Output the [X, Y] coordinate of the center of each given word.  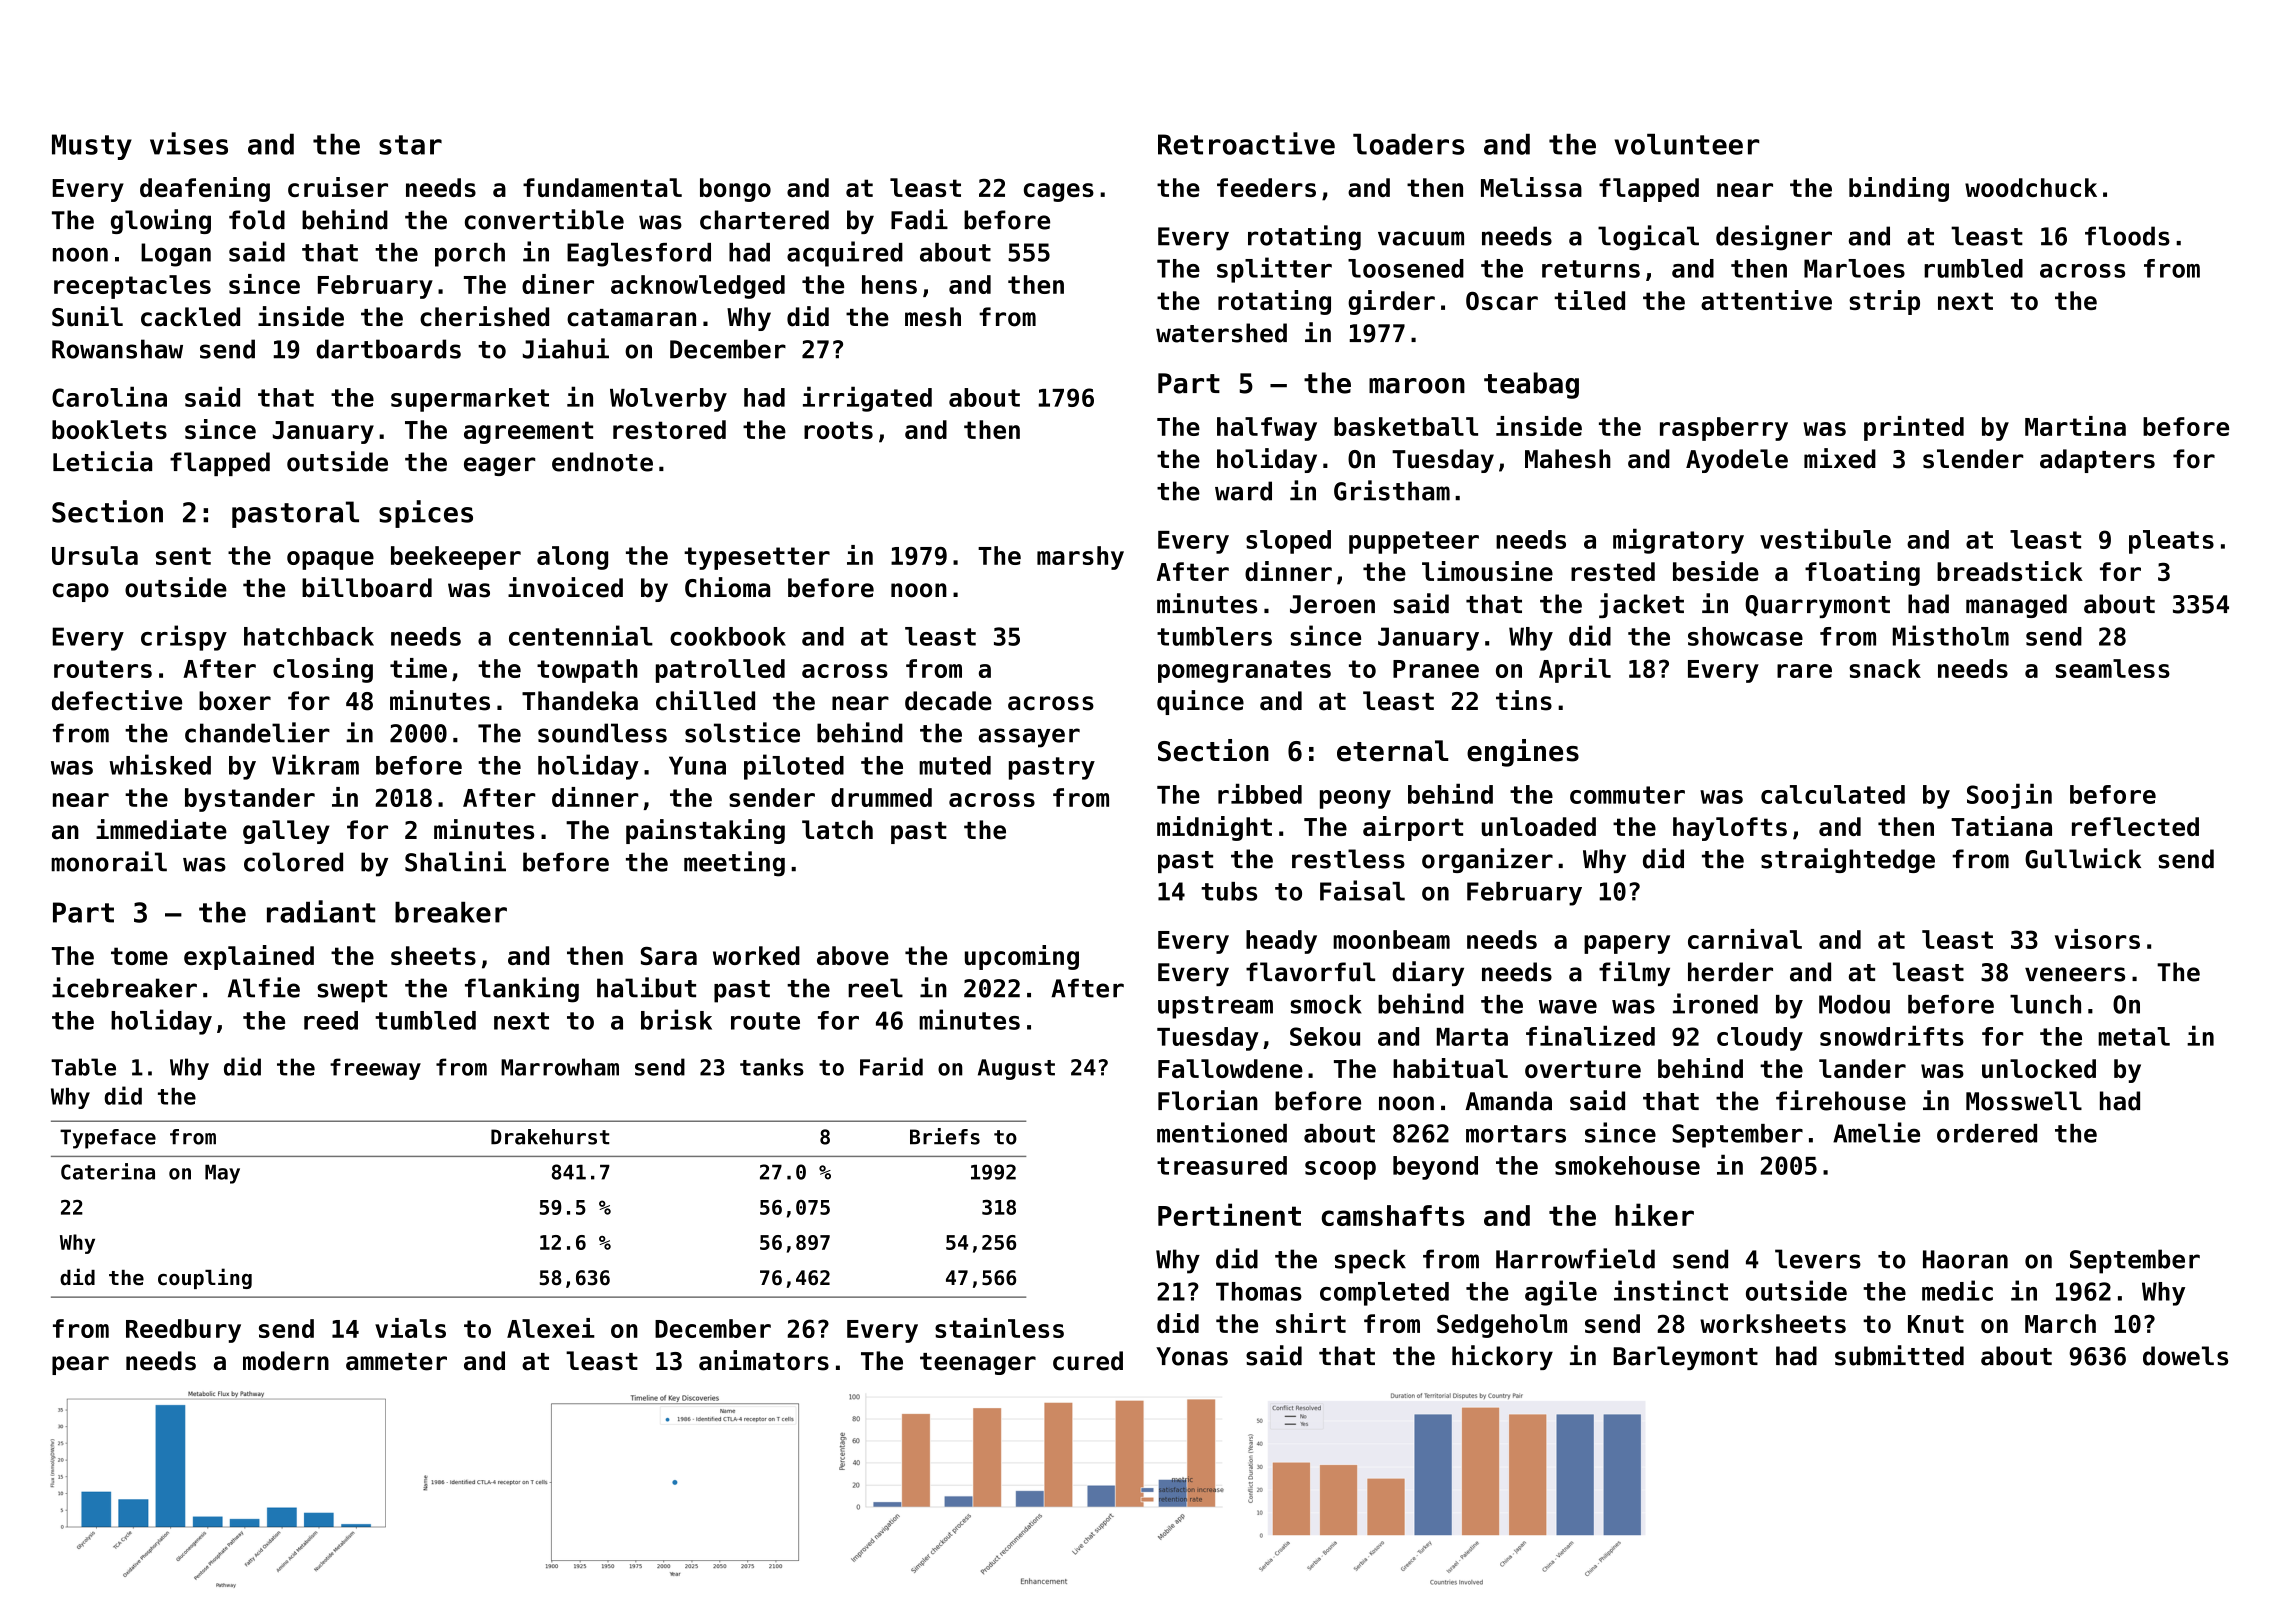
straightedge [1848, 860]
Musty [92, 147]
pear [80, 1365]
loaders [1408, 144]
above [853, 955]
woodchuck [2031, 187]
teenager [978, 1364]
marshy [1080, 558]
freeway [375, 1069]
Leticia [102, 461]
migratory [1678, 541]
